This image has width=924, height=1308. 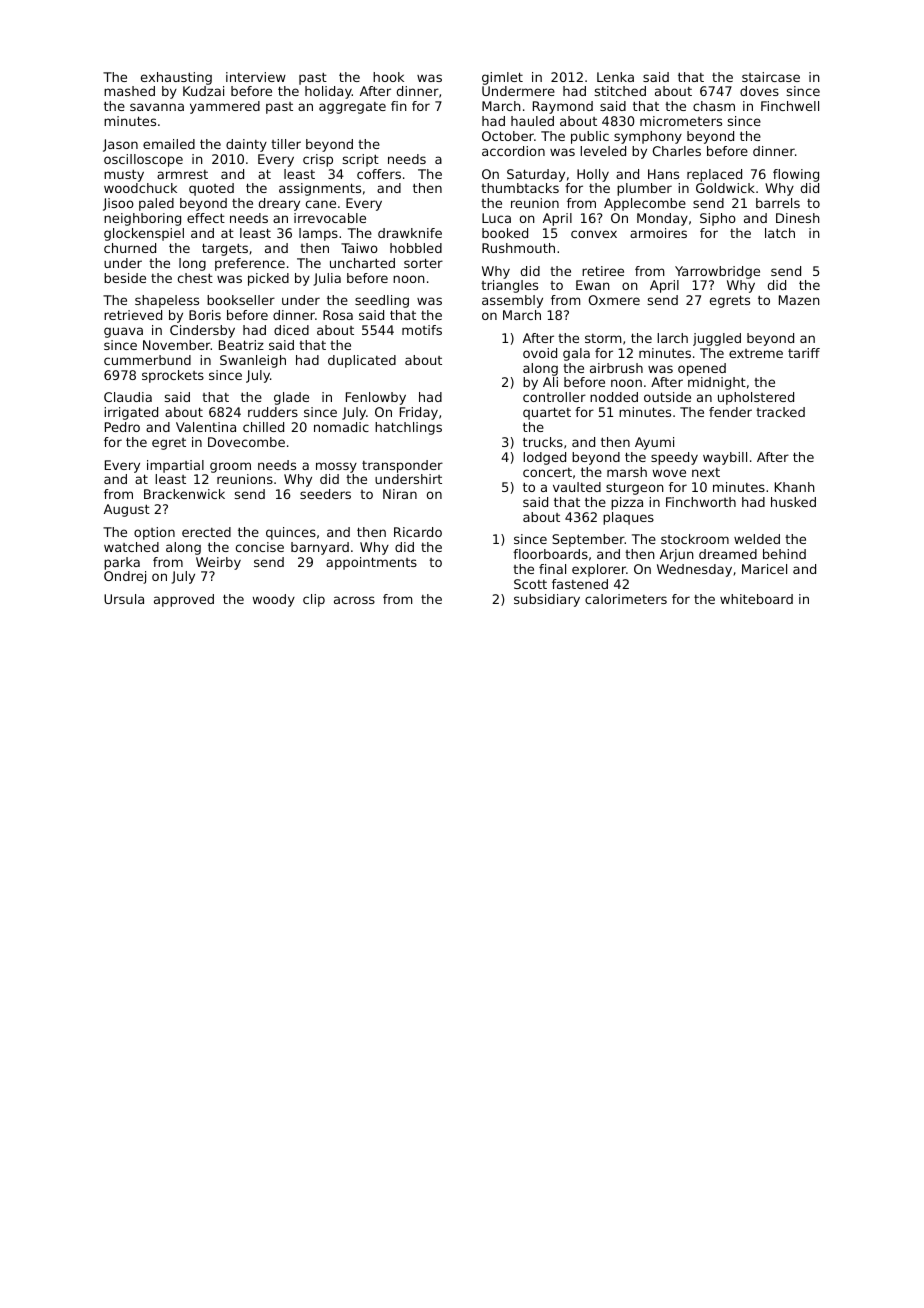 What do you see at coordinates (291, 398) in the image?
I see `glade` at bounding box center [291, 398].
